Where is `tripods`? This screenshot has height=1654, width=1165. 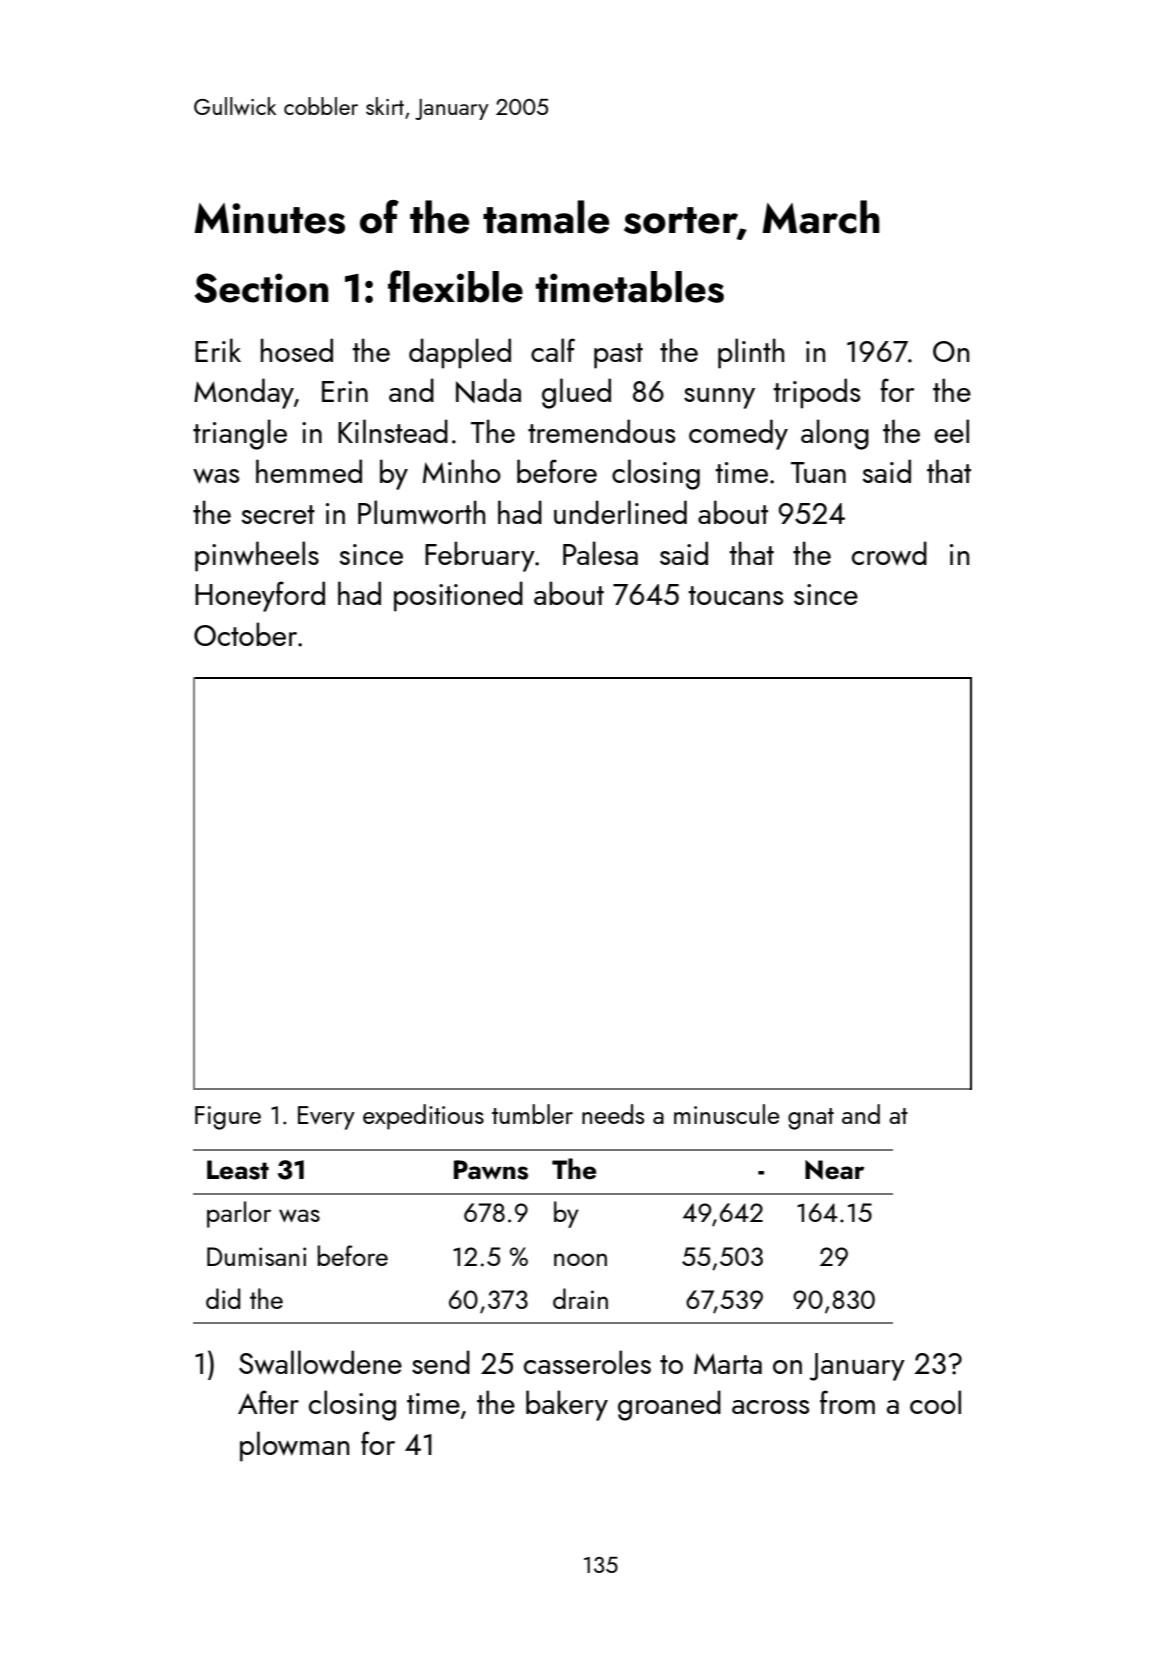
tripods is located at coordinates (816, 393).
